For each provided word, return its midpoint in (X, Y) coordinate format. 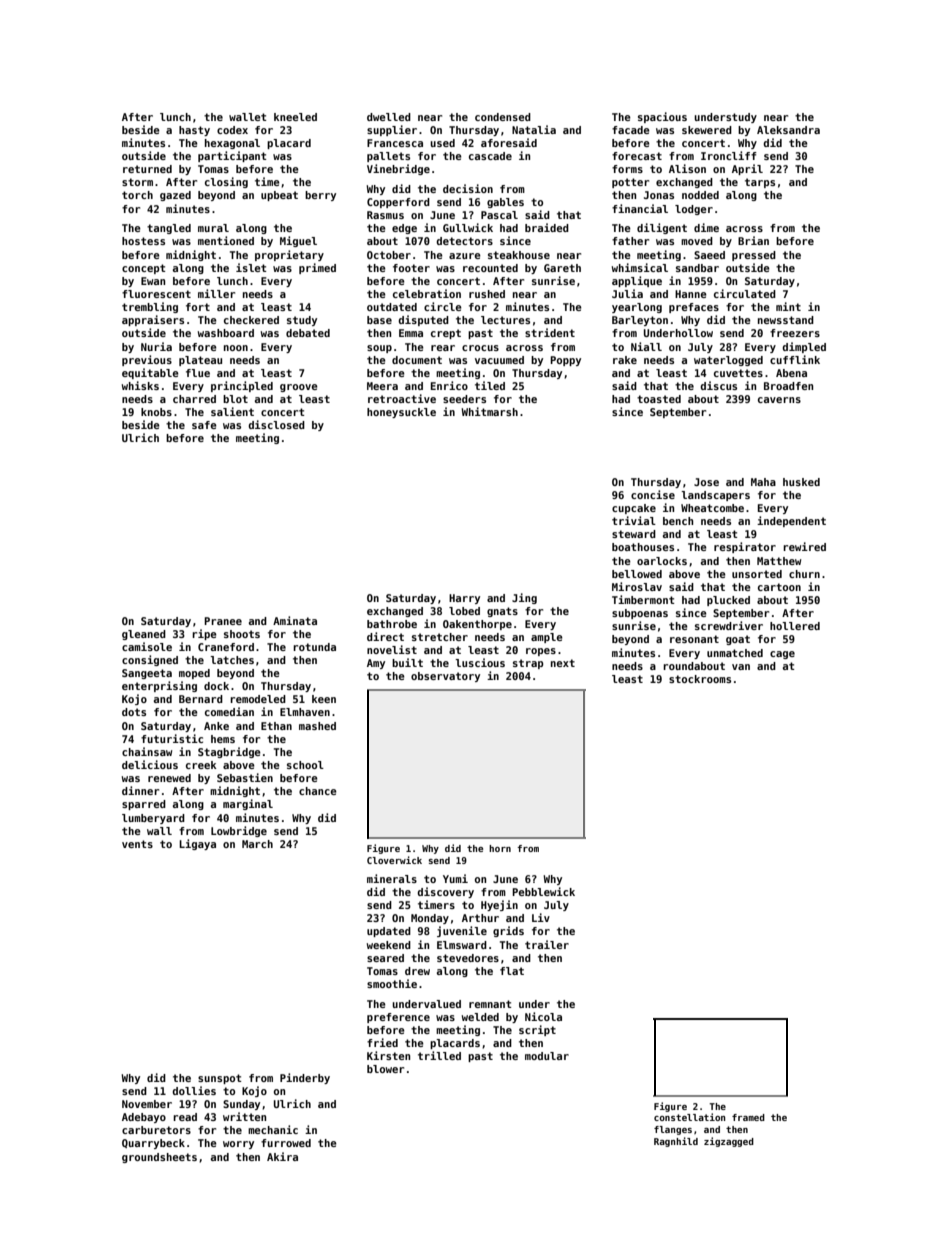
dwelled (389, 117)
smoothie (392, 983)
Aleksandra (788, 130)
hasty (194, 131)
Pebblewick (543, 891)
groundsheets (159, 1158)
